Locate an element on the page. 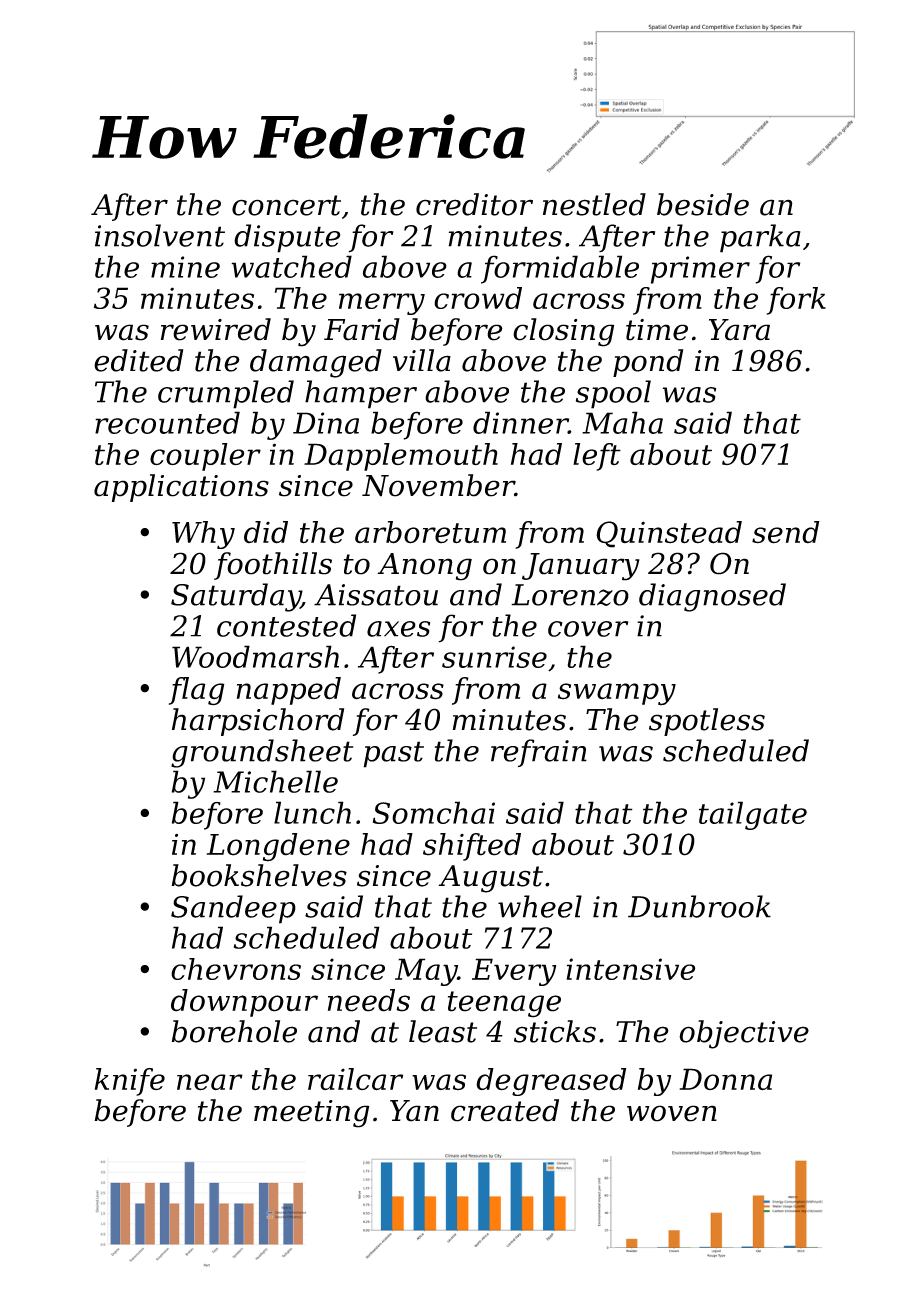 This image has width=924, height=1311. Yara is located at coordinates (739, 330).
